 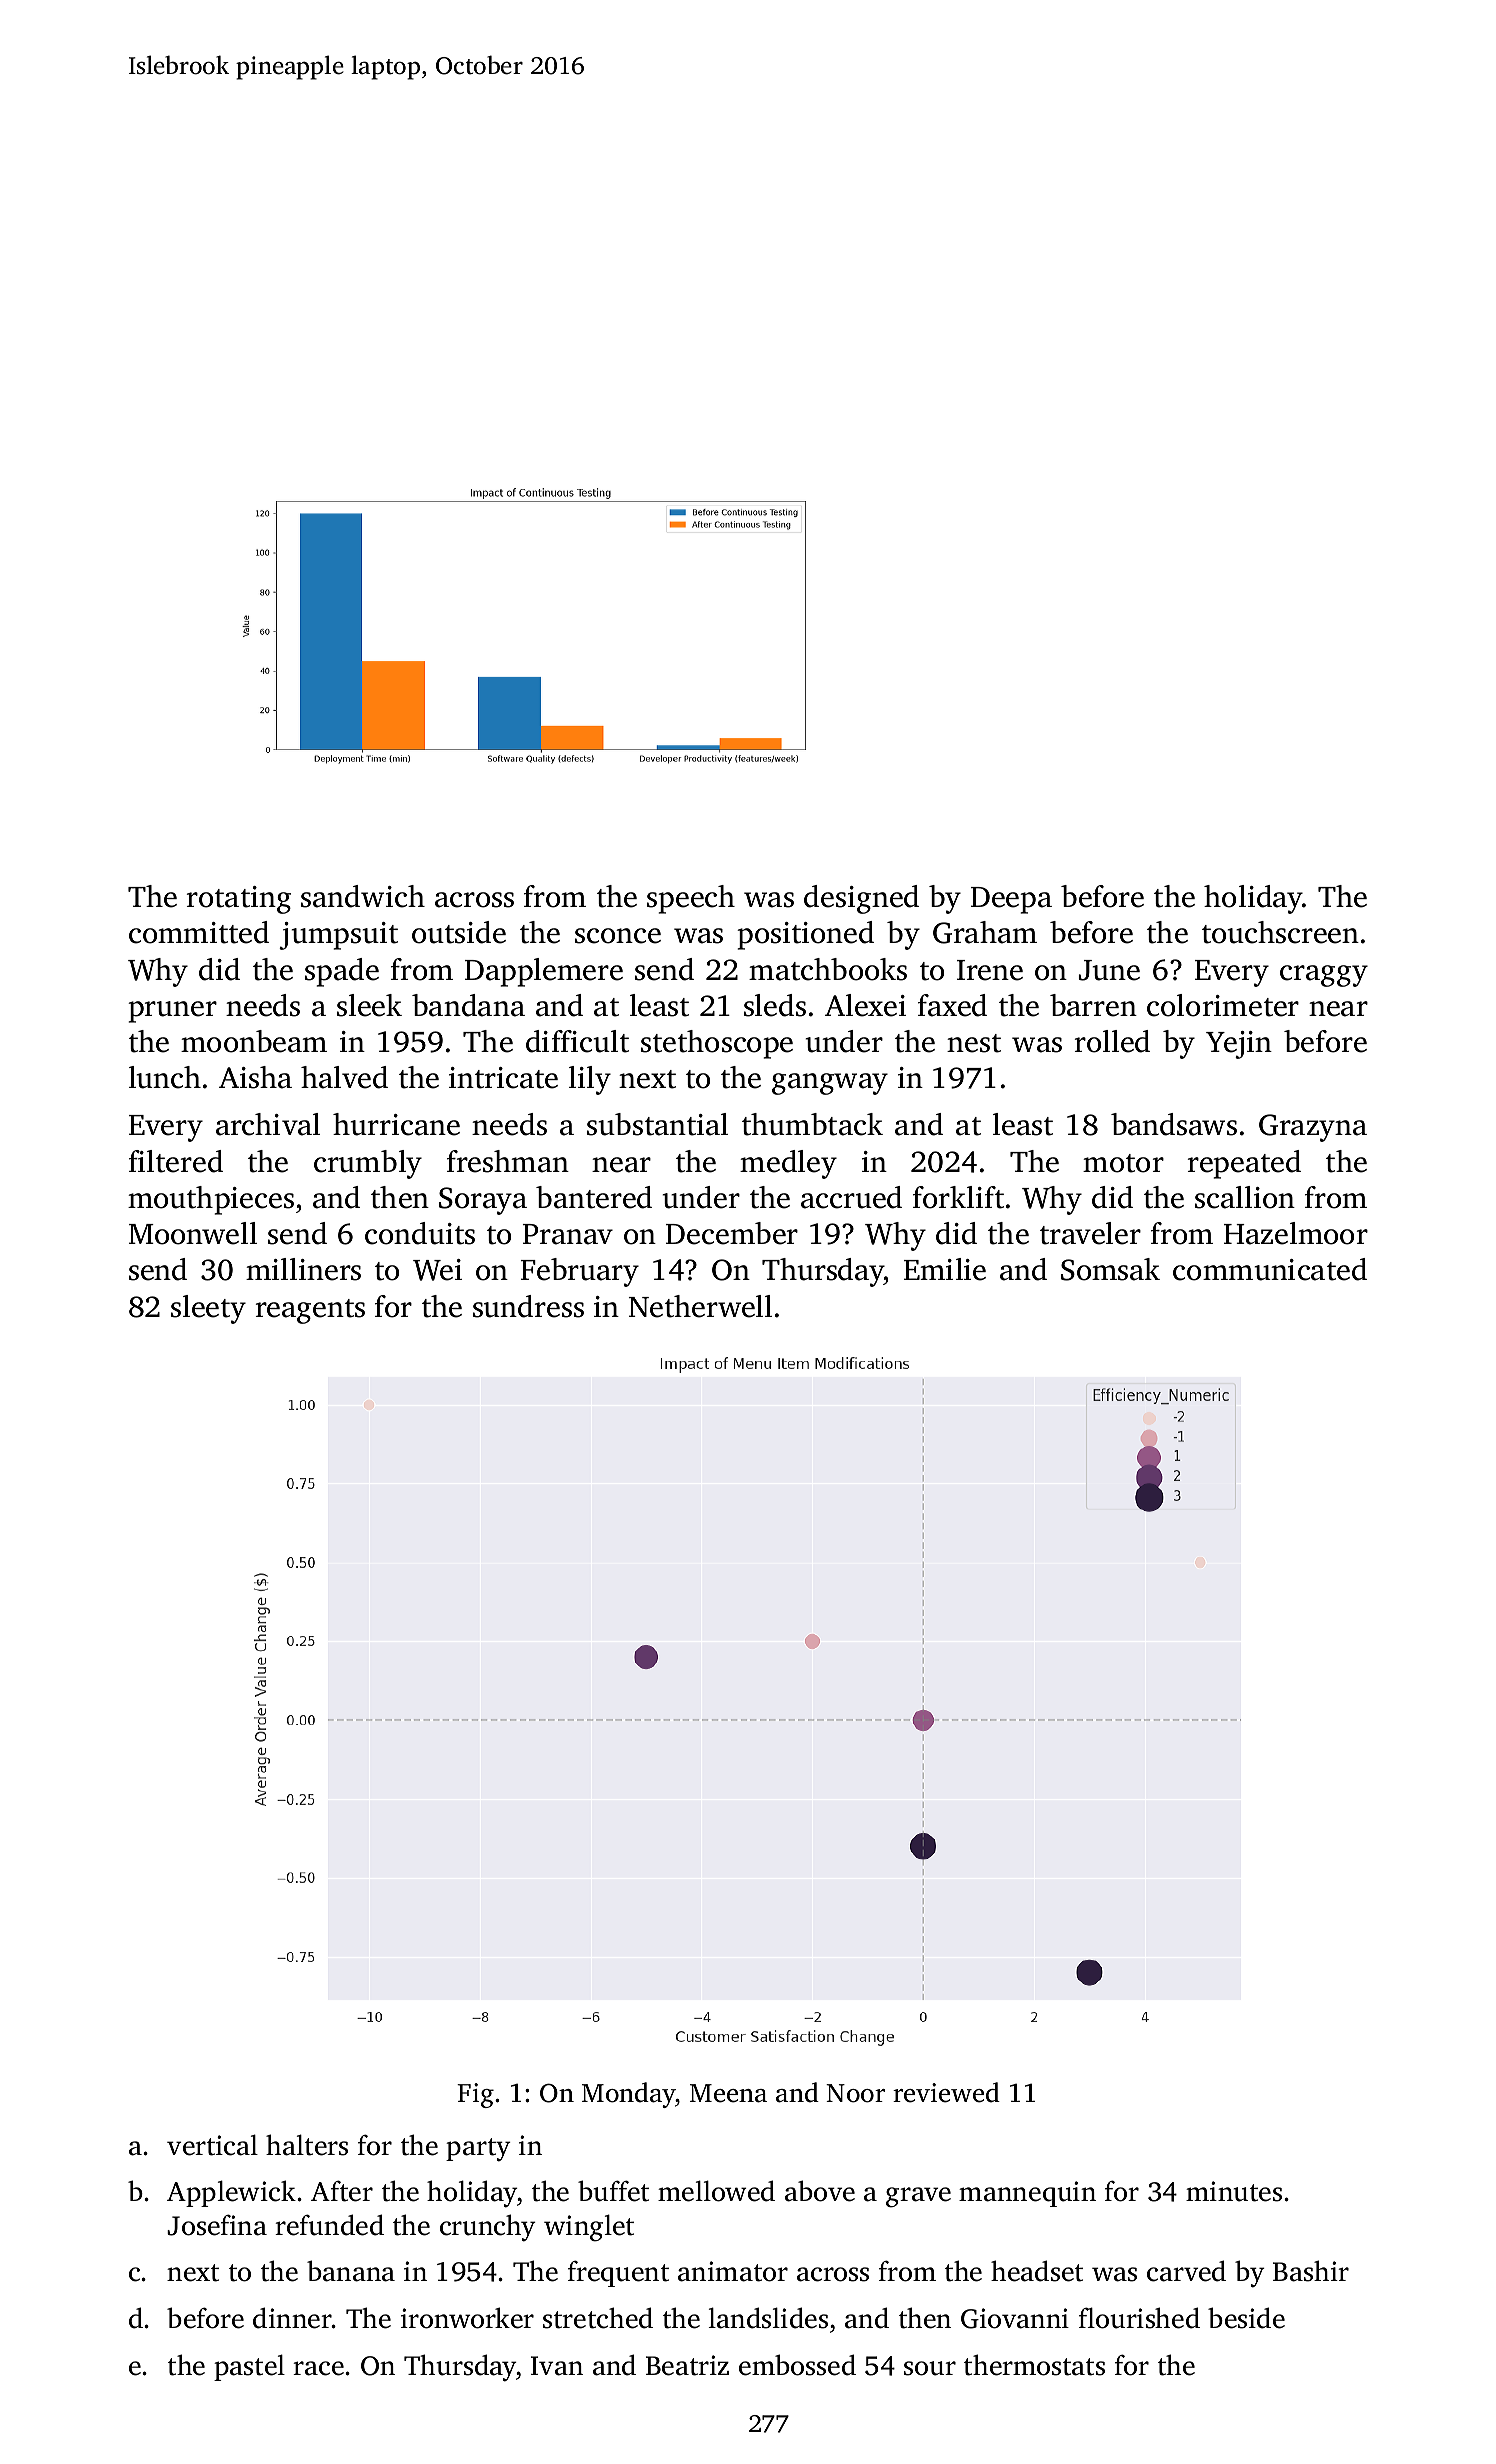 I want to click on halters, so click(x=307, y=2145).
